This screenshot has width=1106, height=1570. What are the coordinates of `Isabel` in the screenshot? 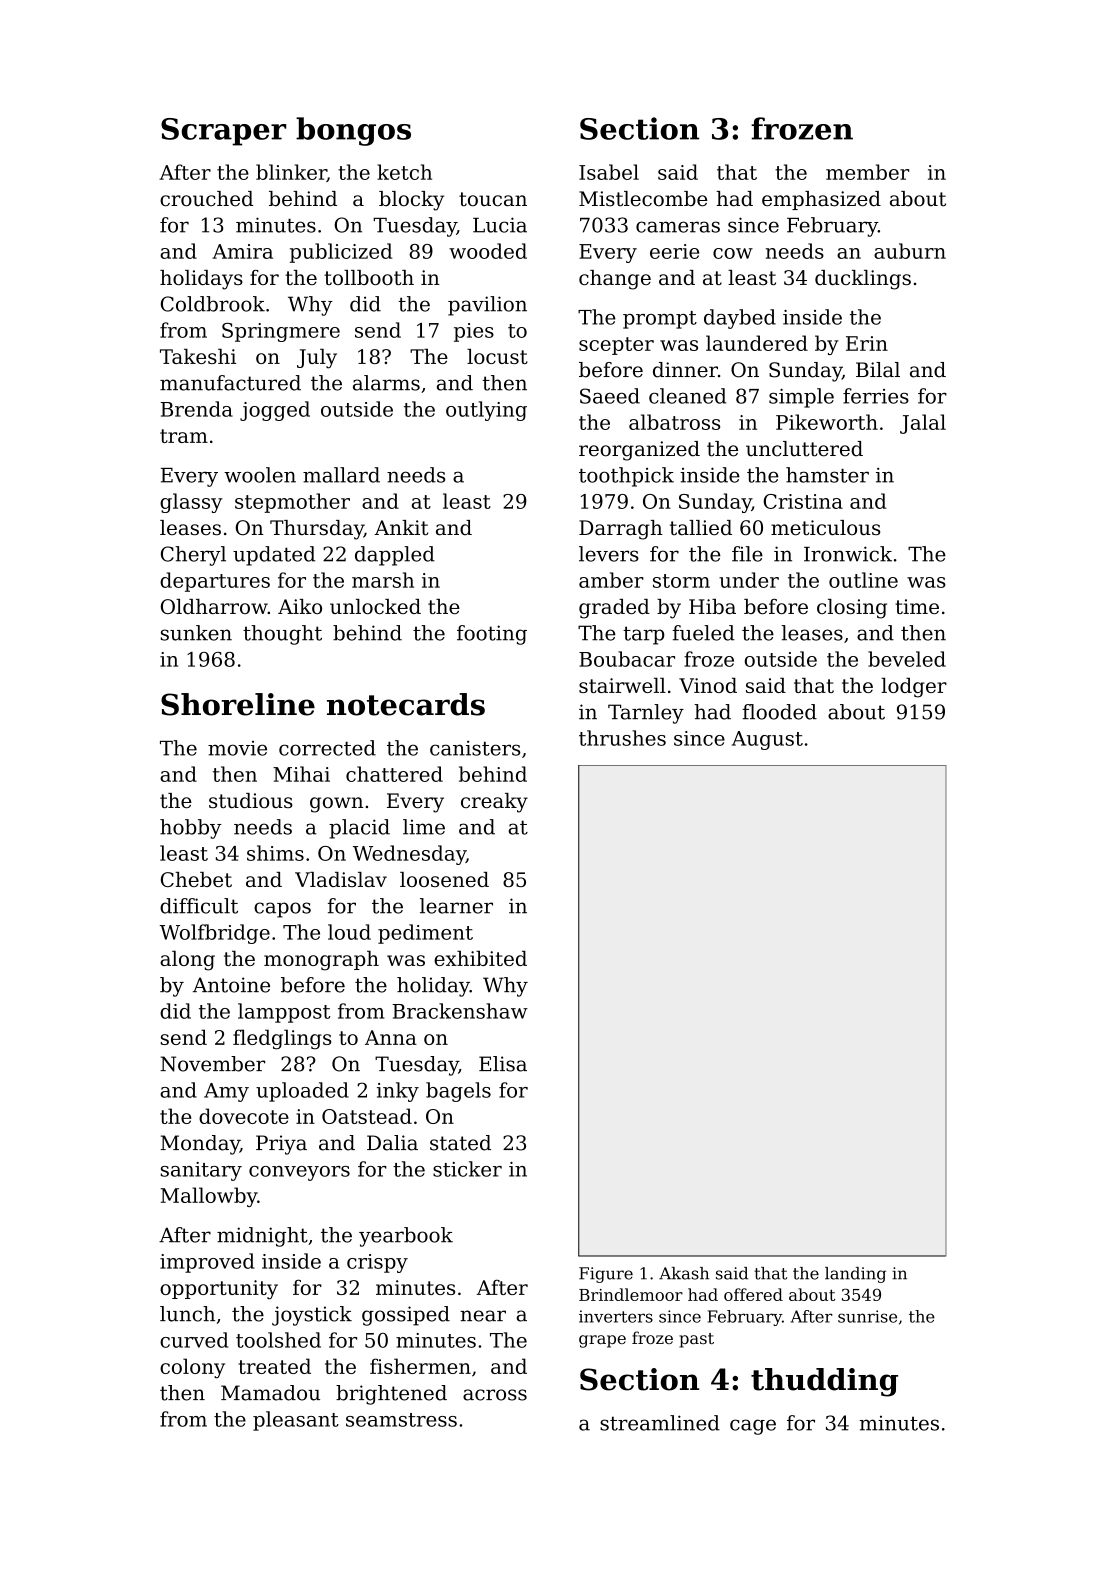 It's located at (609, 172).
